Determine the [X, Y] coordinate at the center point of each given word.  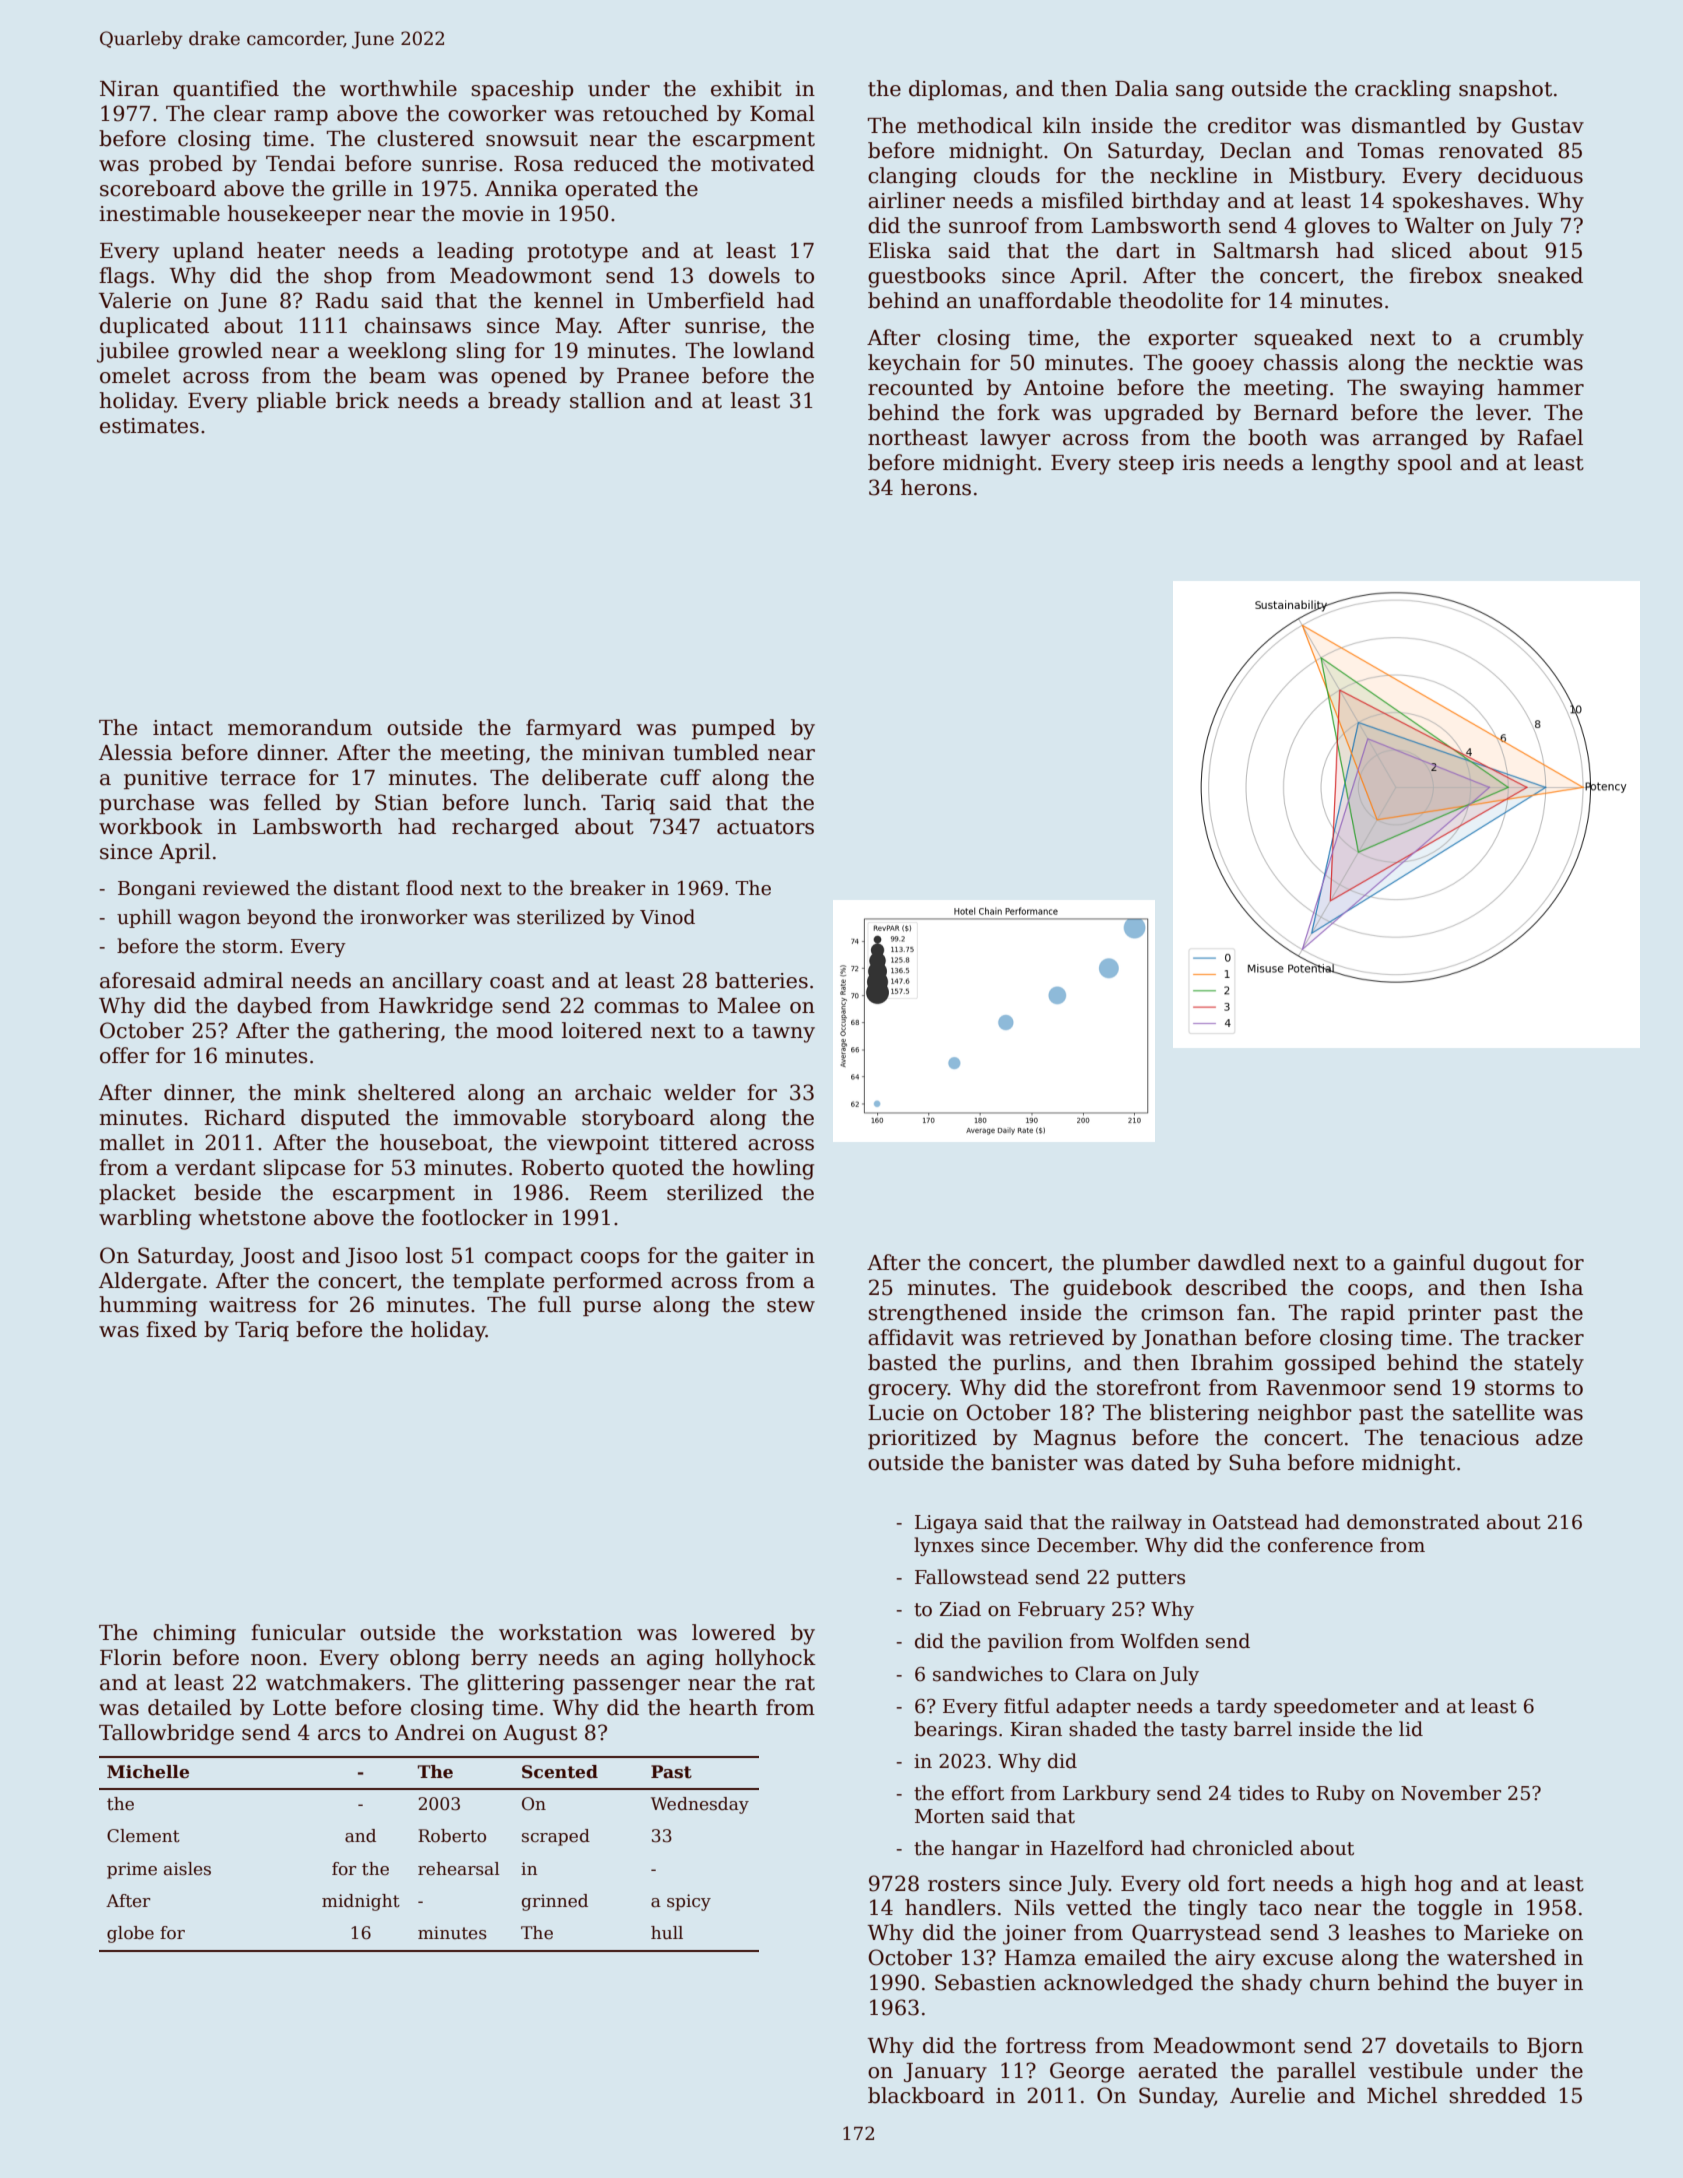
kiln [1062, 125]
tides [1261, 1793]
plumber [1146, 1264]
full [554, 1304]
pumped [734, 729]
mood [524, 1030]
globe [130, 1934]
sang [1200, 93]
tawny [783, 1033]
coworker [497, 113]
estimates [149, 426]
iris [1198, 463]
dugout [1510, 1264]
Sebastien [985, 1982]
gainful [1429, 1264]
